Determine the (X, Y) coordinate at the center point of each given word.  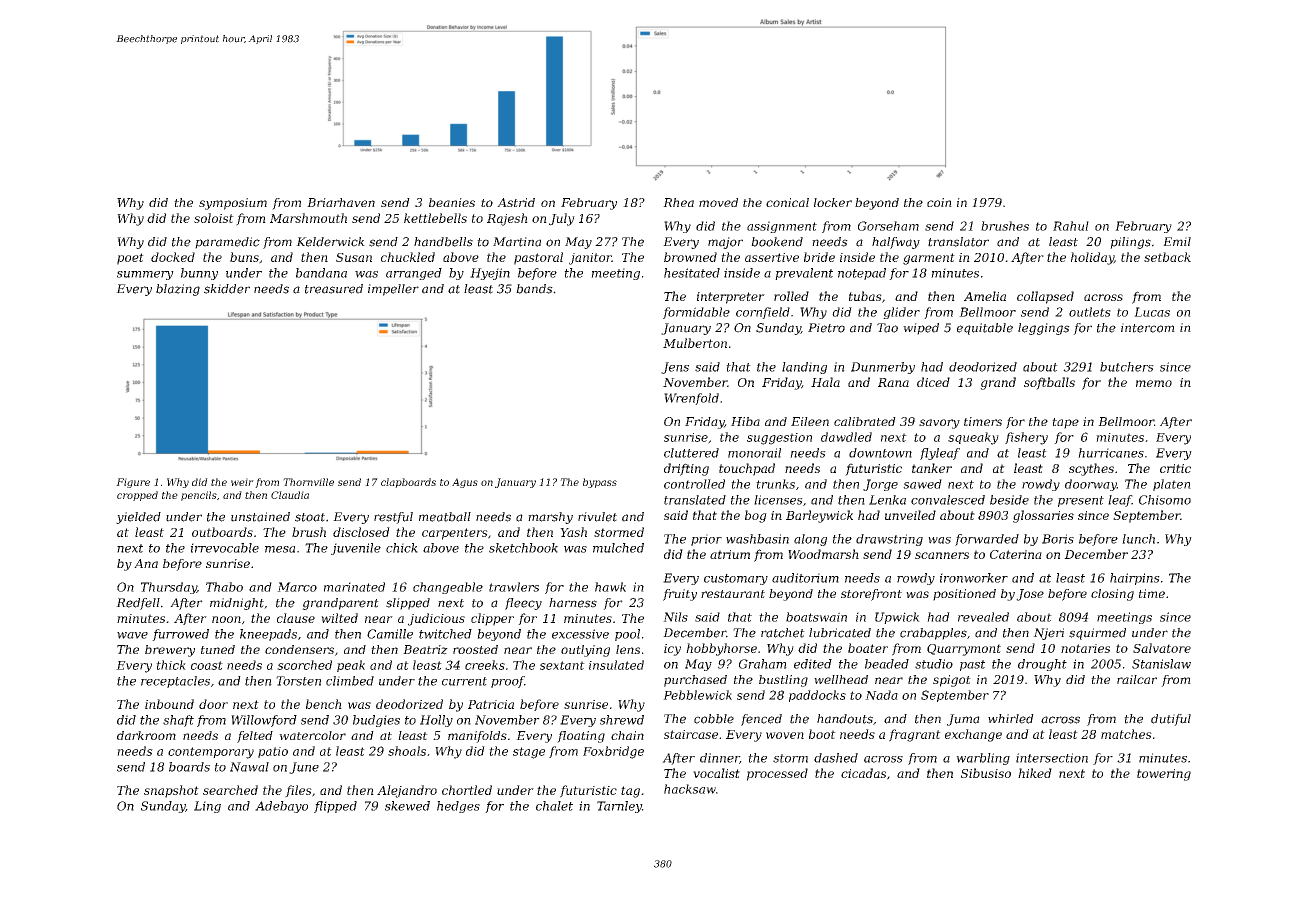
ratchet (783, 633)
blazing (178, 290)
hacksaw (690, 789)
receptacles (175, 682)
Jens (675, 368)
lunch (1138, 539)
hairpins (1135, 579)
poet (130, 259)
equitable (985, 329)
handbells (443, 242)
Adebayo (281, 807)
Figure (133, 483)
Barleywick (819, 516)
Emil (1177, 241)
